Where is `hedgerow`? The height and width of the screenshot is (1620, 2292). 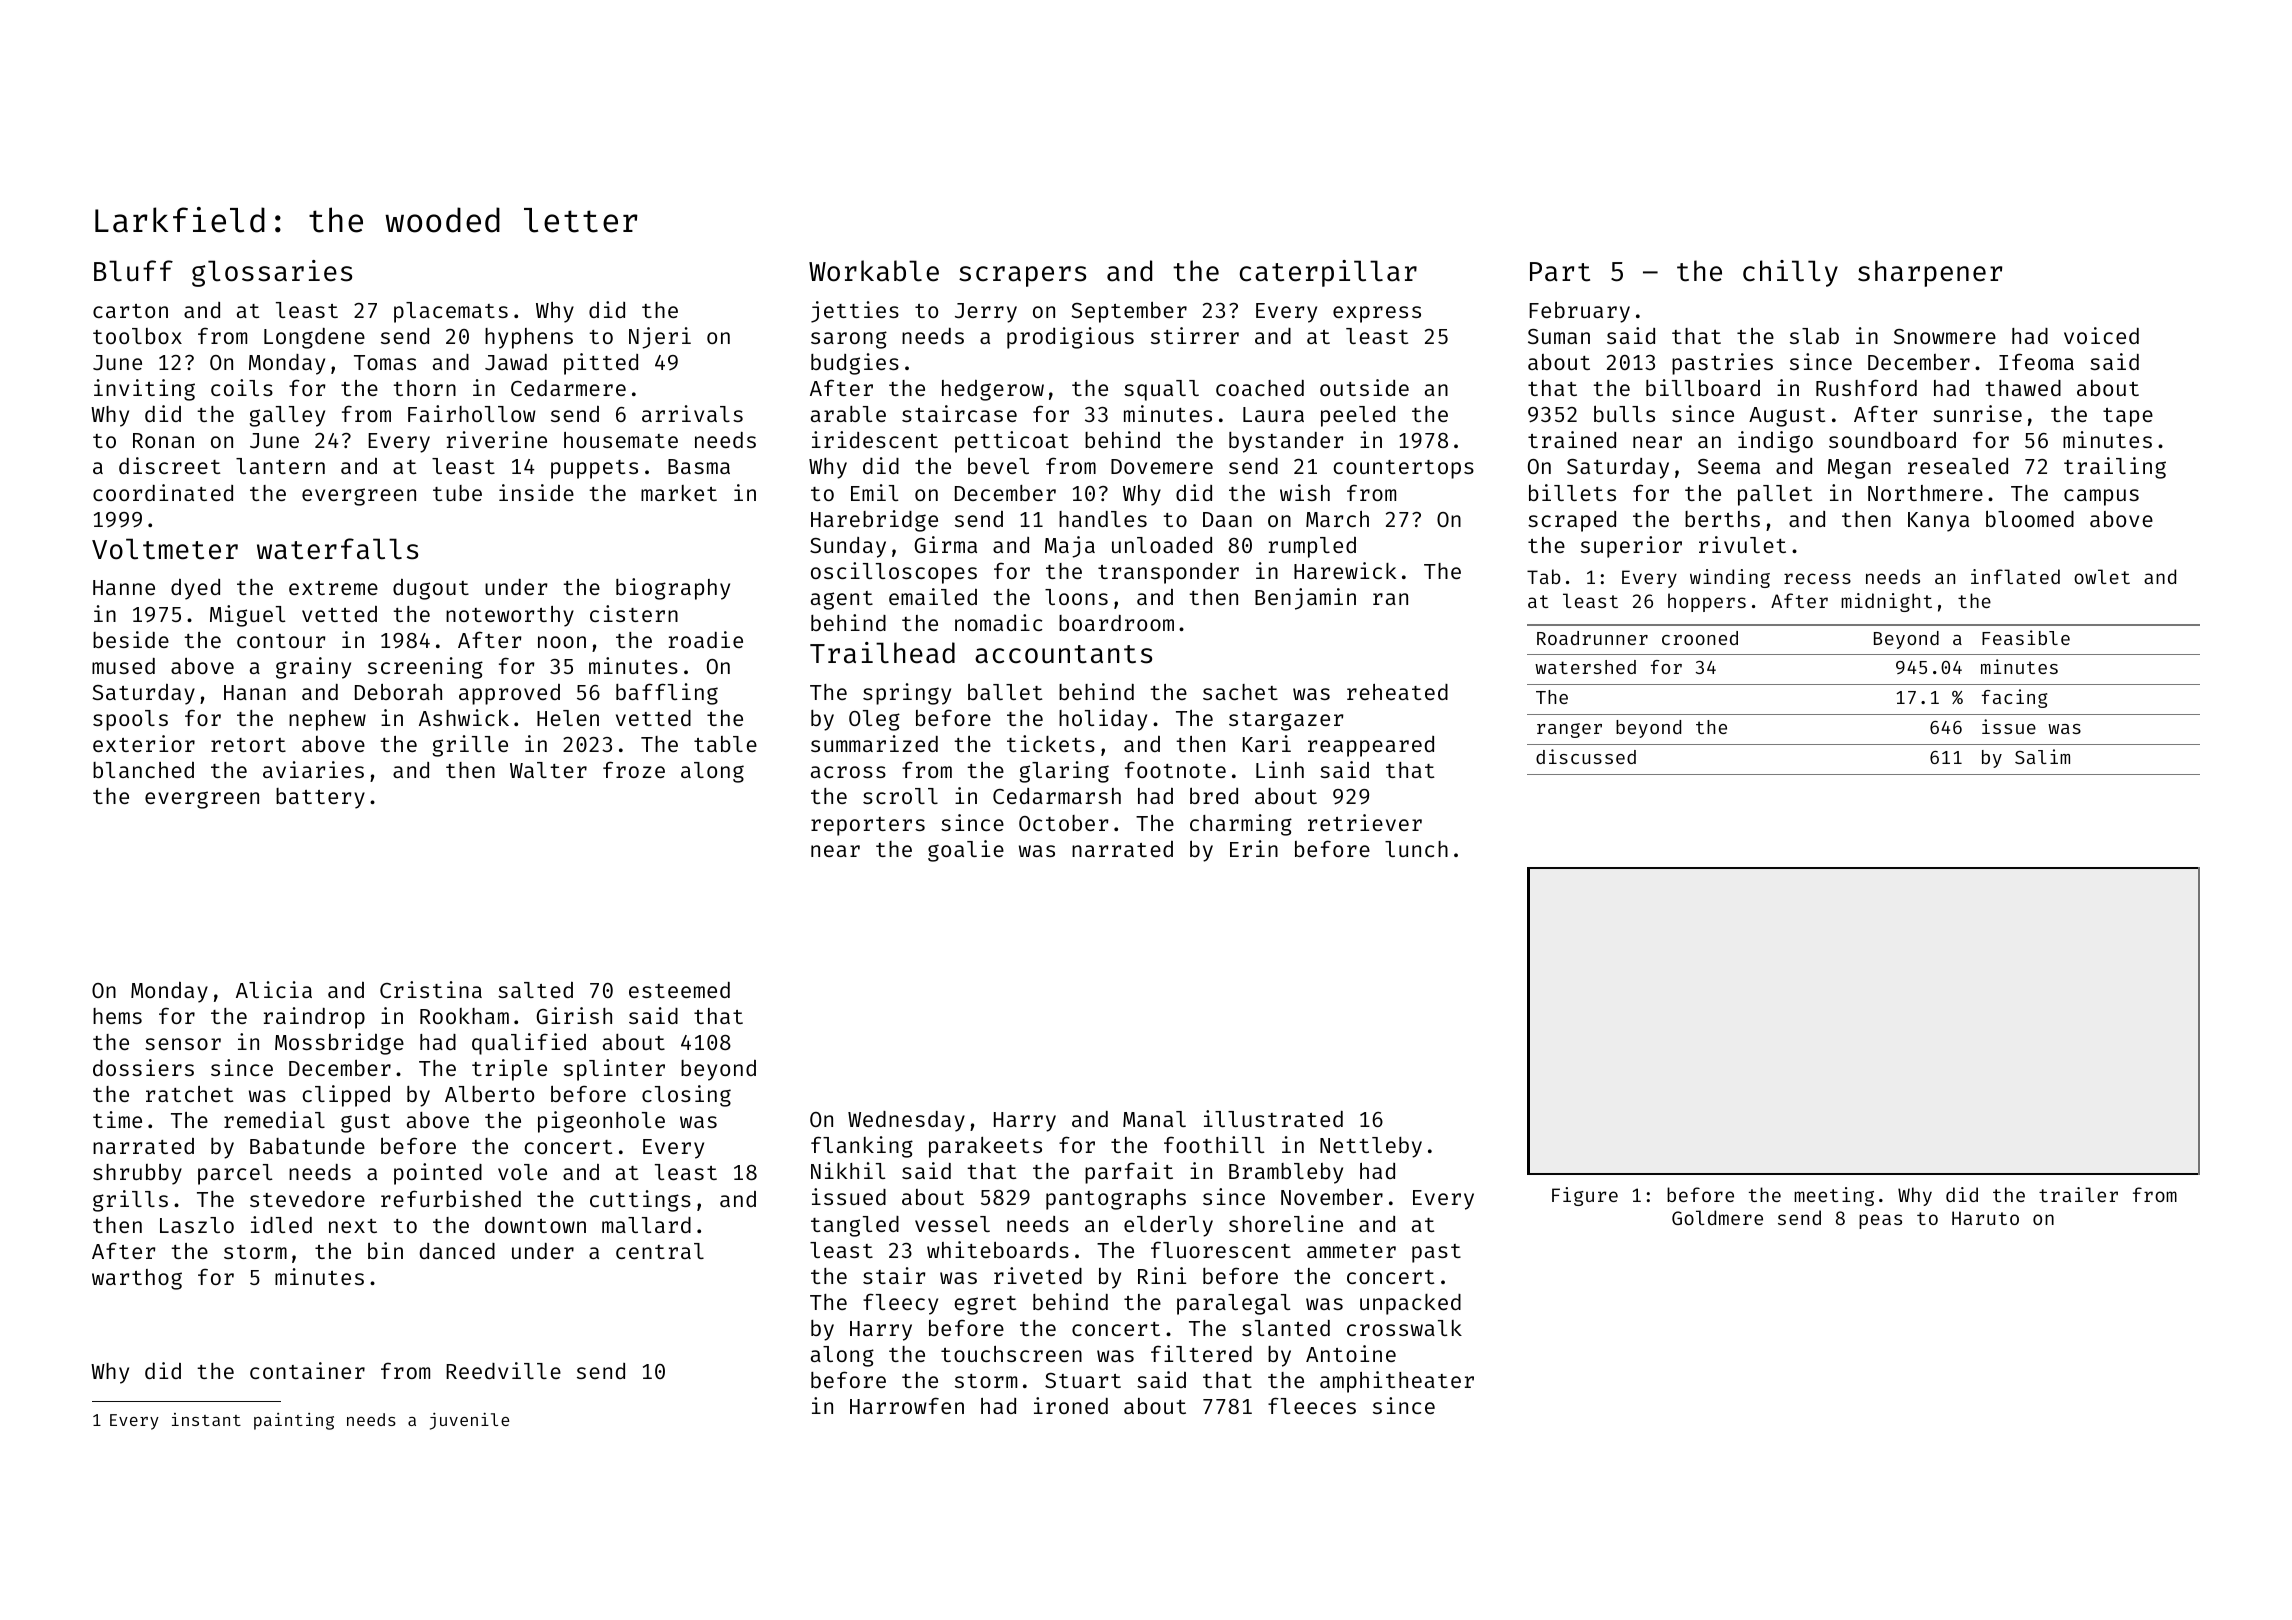
hedgerow is located at coordinates (993, 390).
